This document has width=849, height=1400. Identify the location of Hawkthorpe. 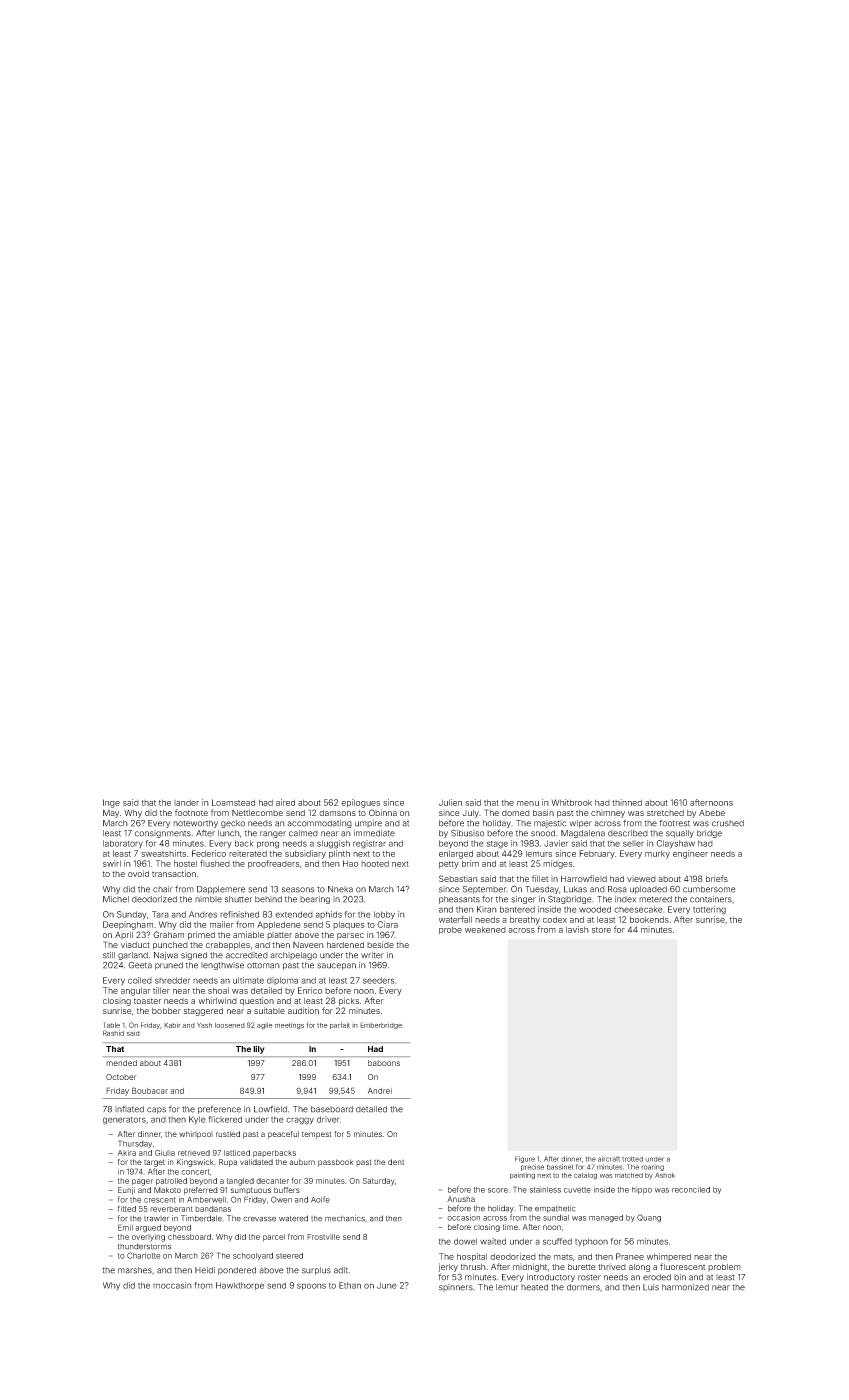
(240, 1286).
